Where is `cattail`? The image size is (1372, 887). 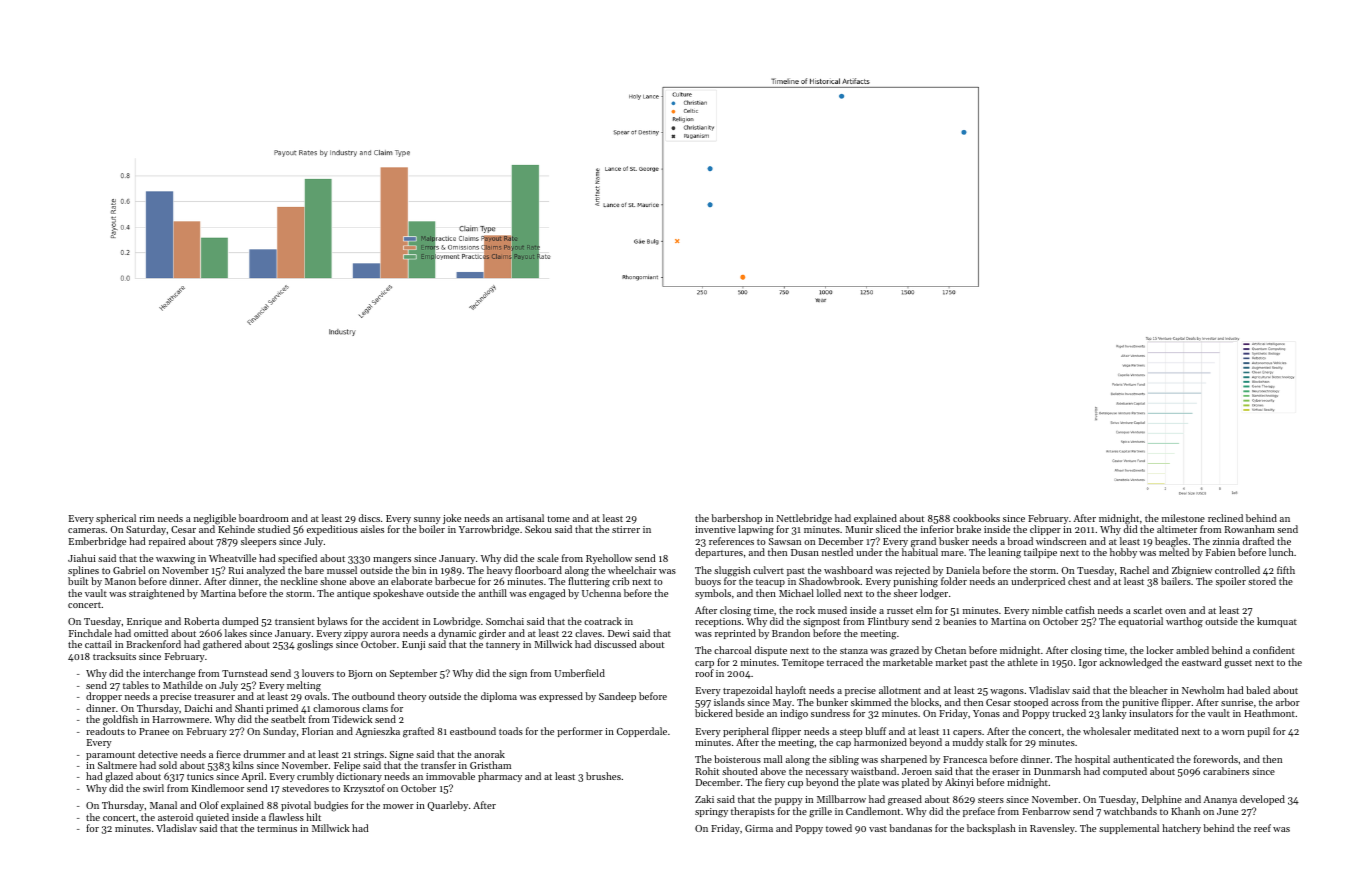
cattail is located at coordinates (98, 644).
